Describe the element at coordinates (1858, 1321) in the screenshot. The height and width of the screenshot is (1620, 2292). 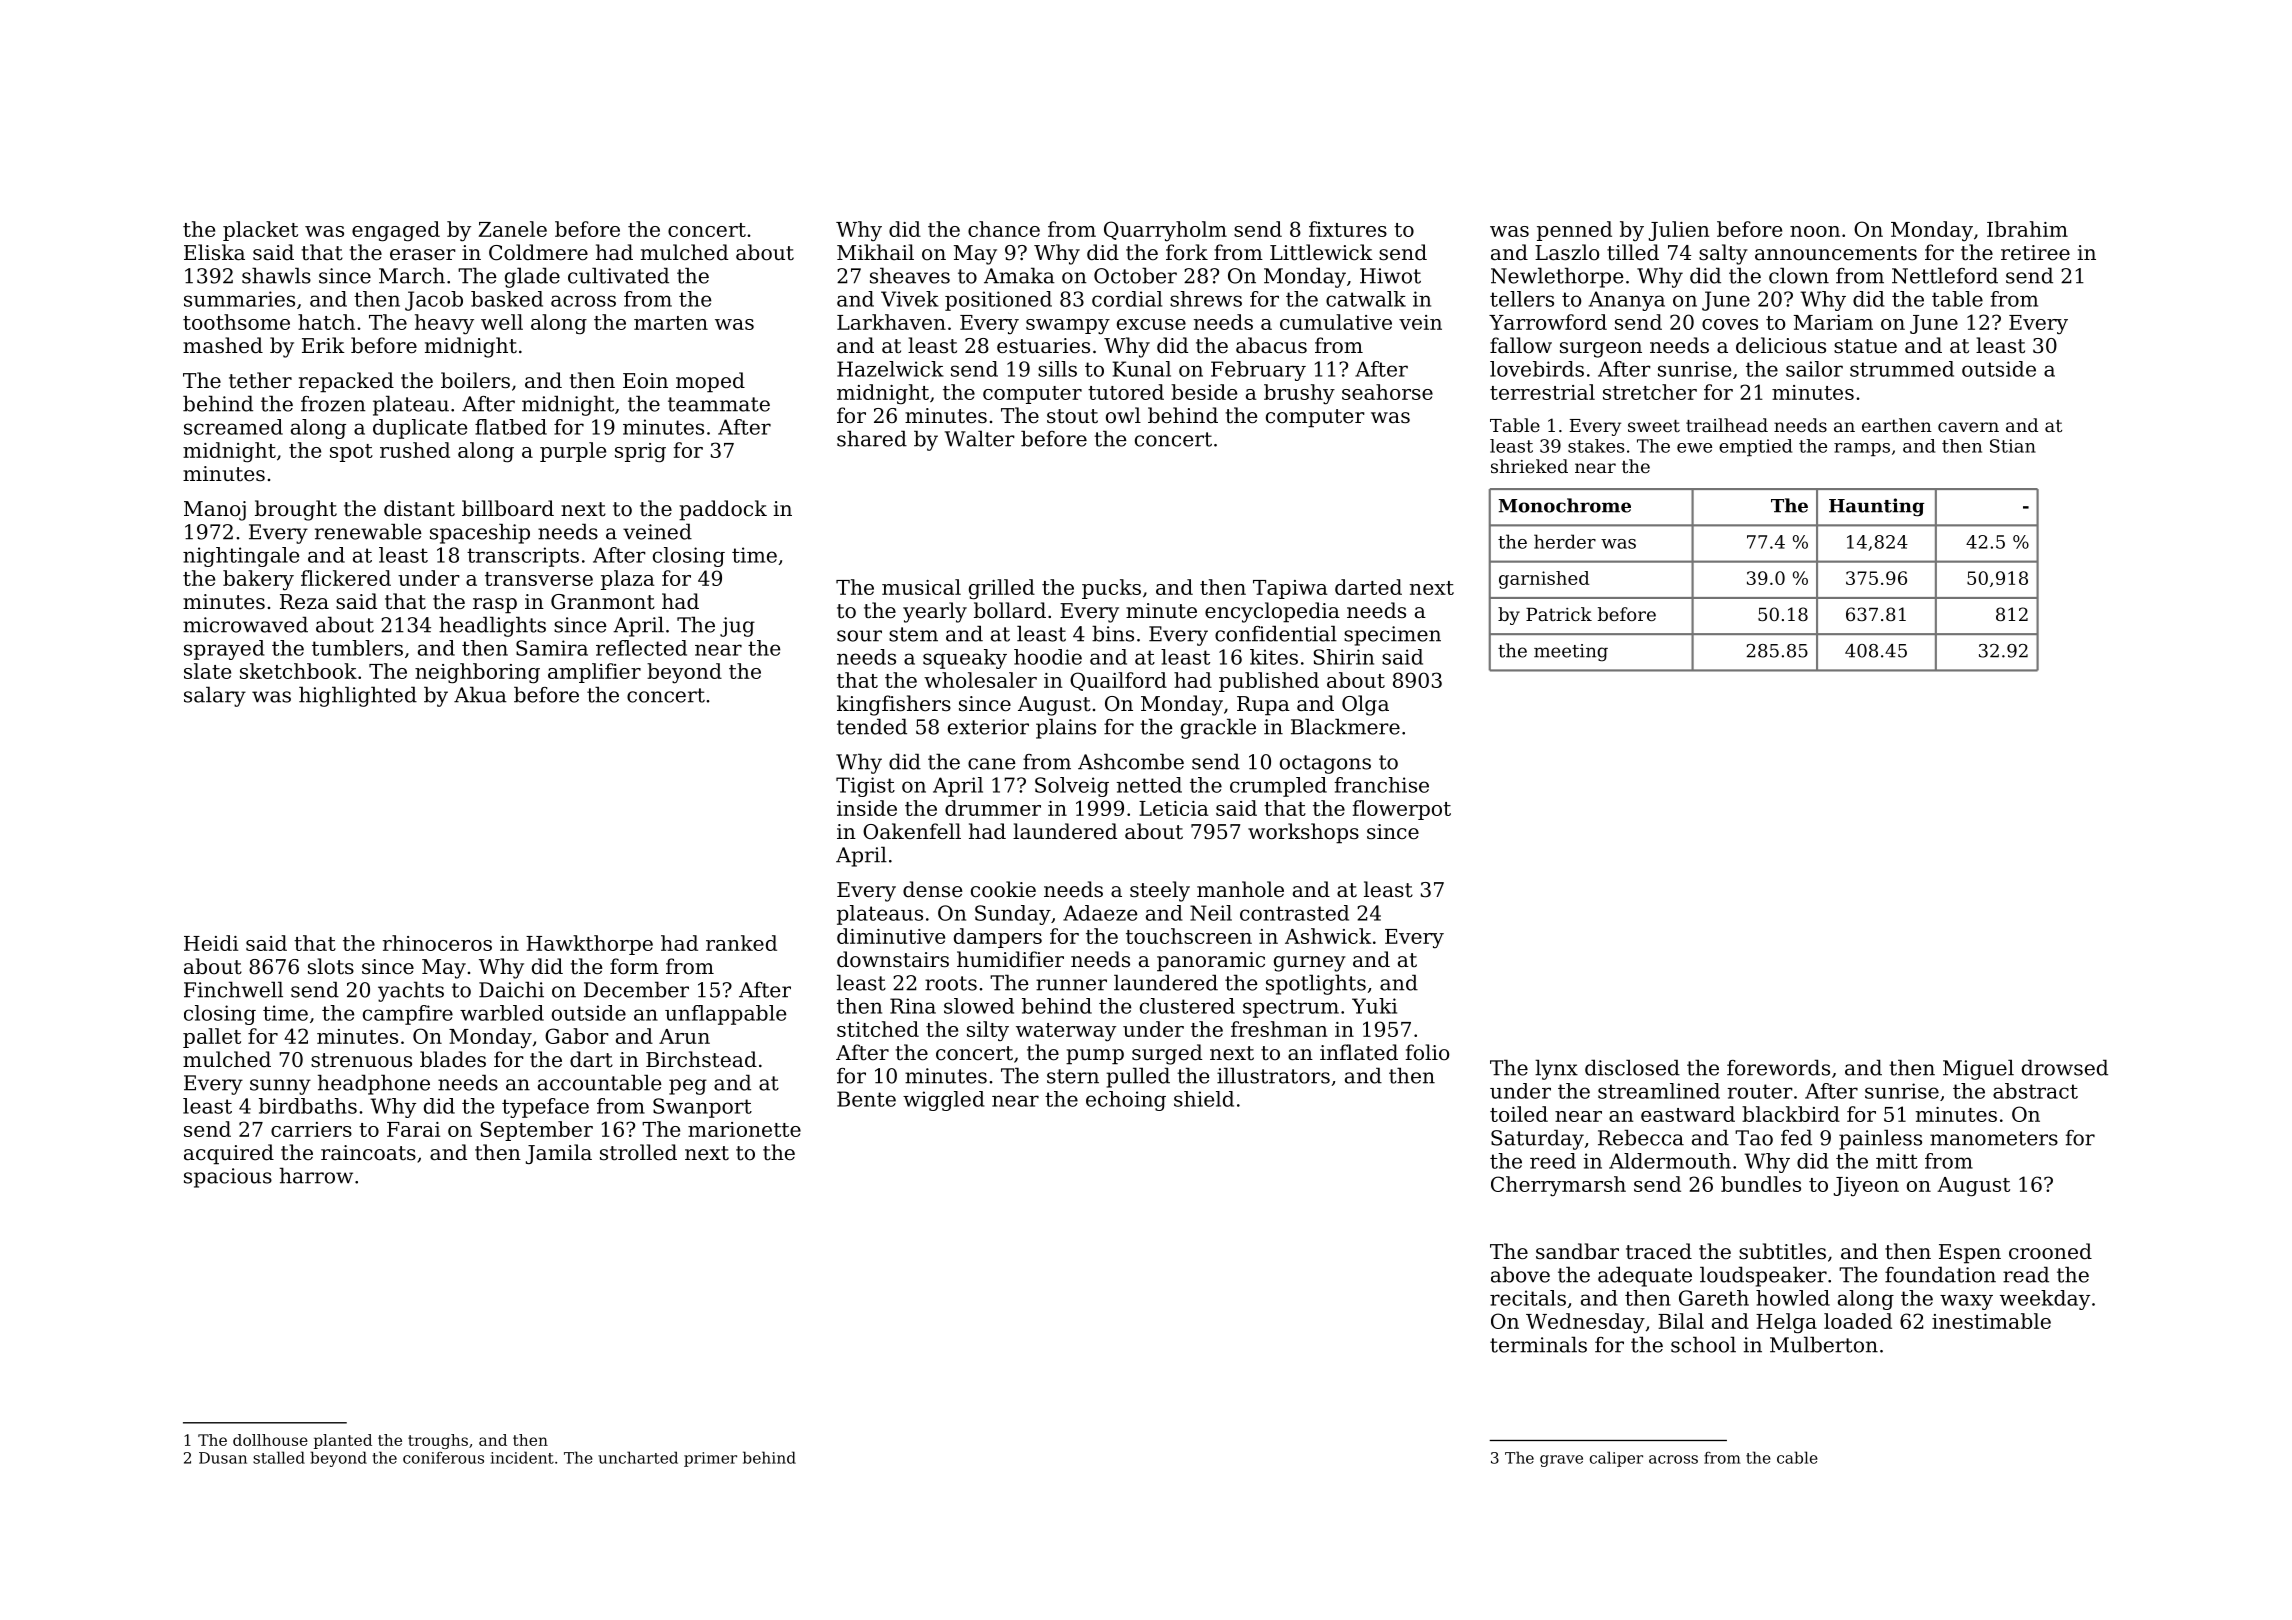
I see `loaded` at that location.
